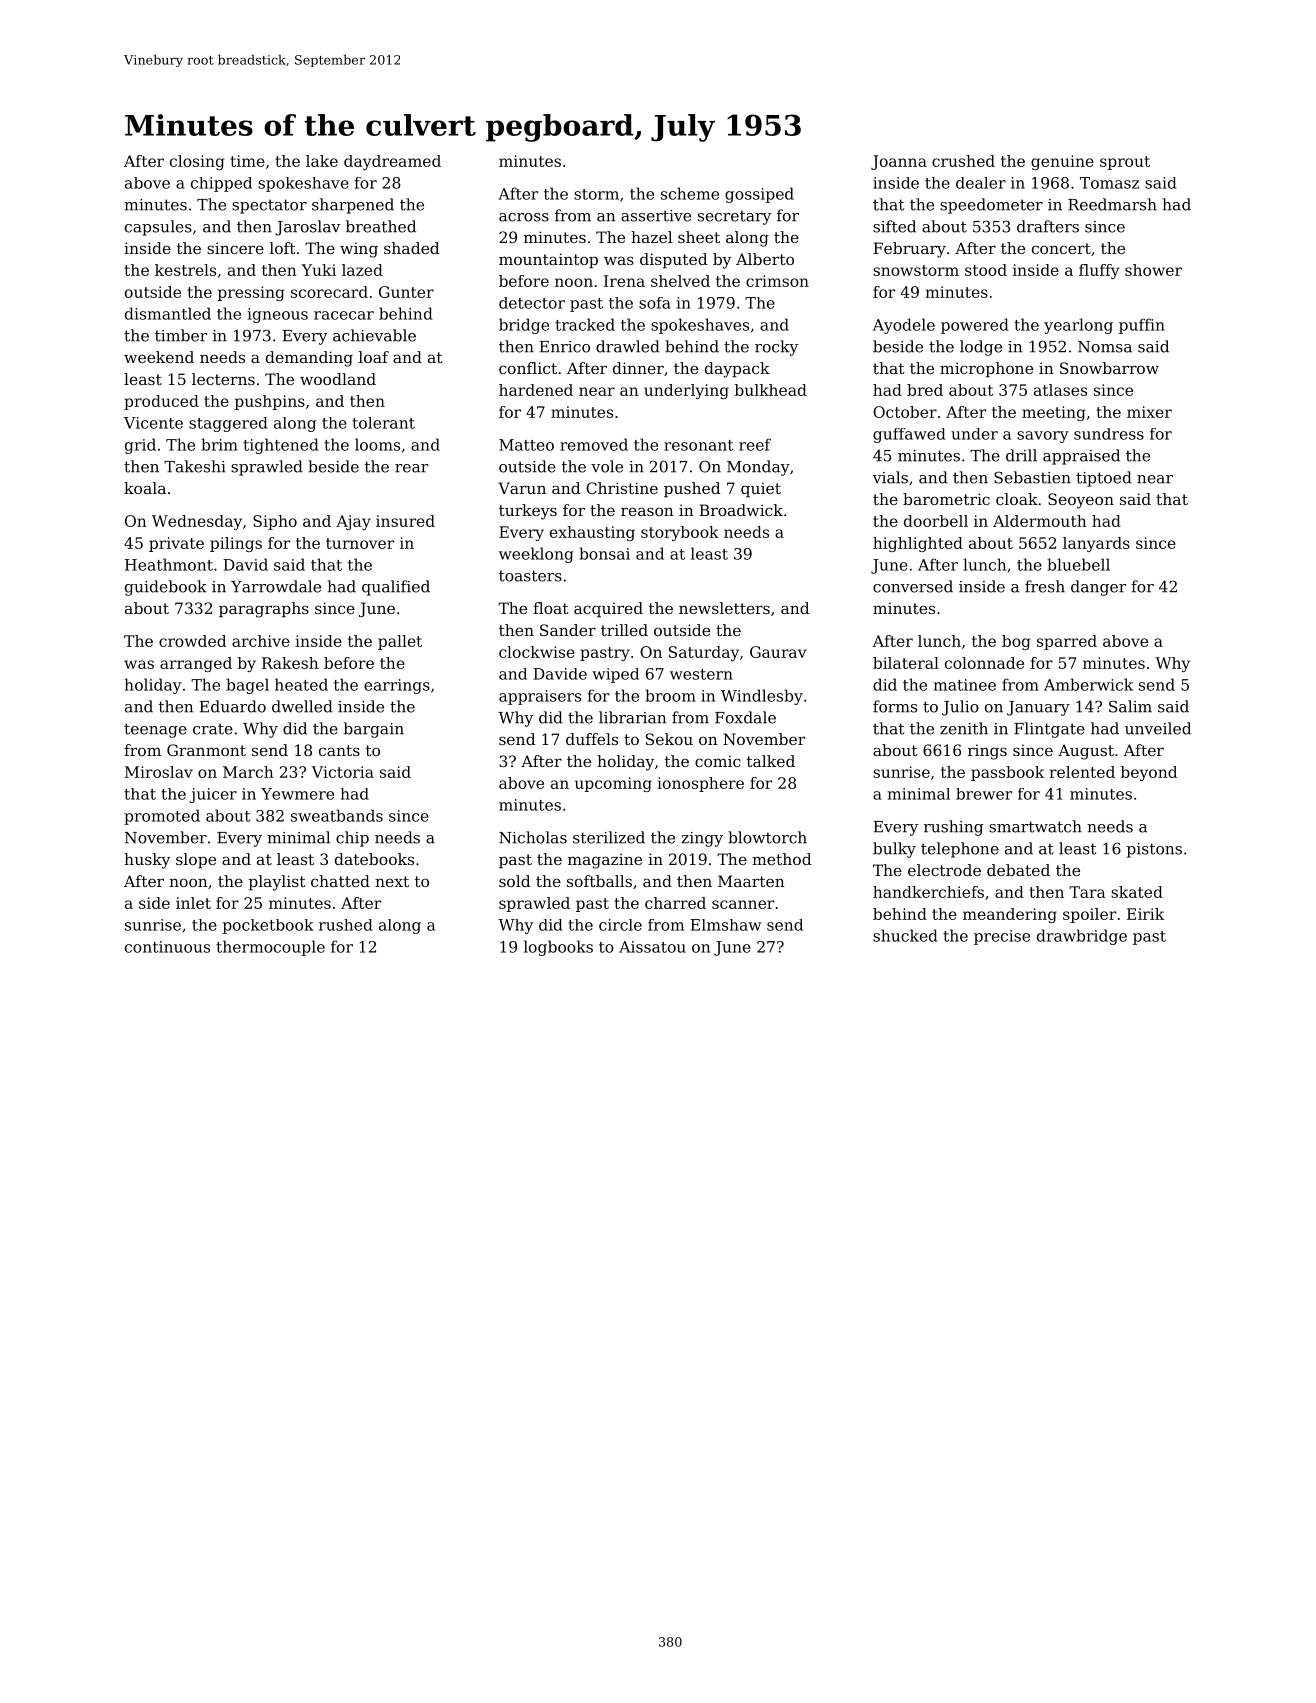 The height and width of the document is (1703, 1316). Describe the element at coordinates (1016, 642) in the document. I see `bog` at that location.
